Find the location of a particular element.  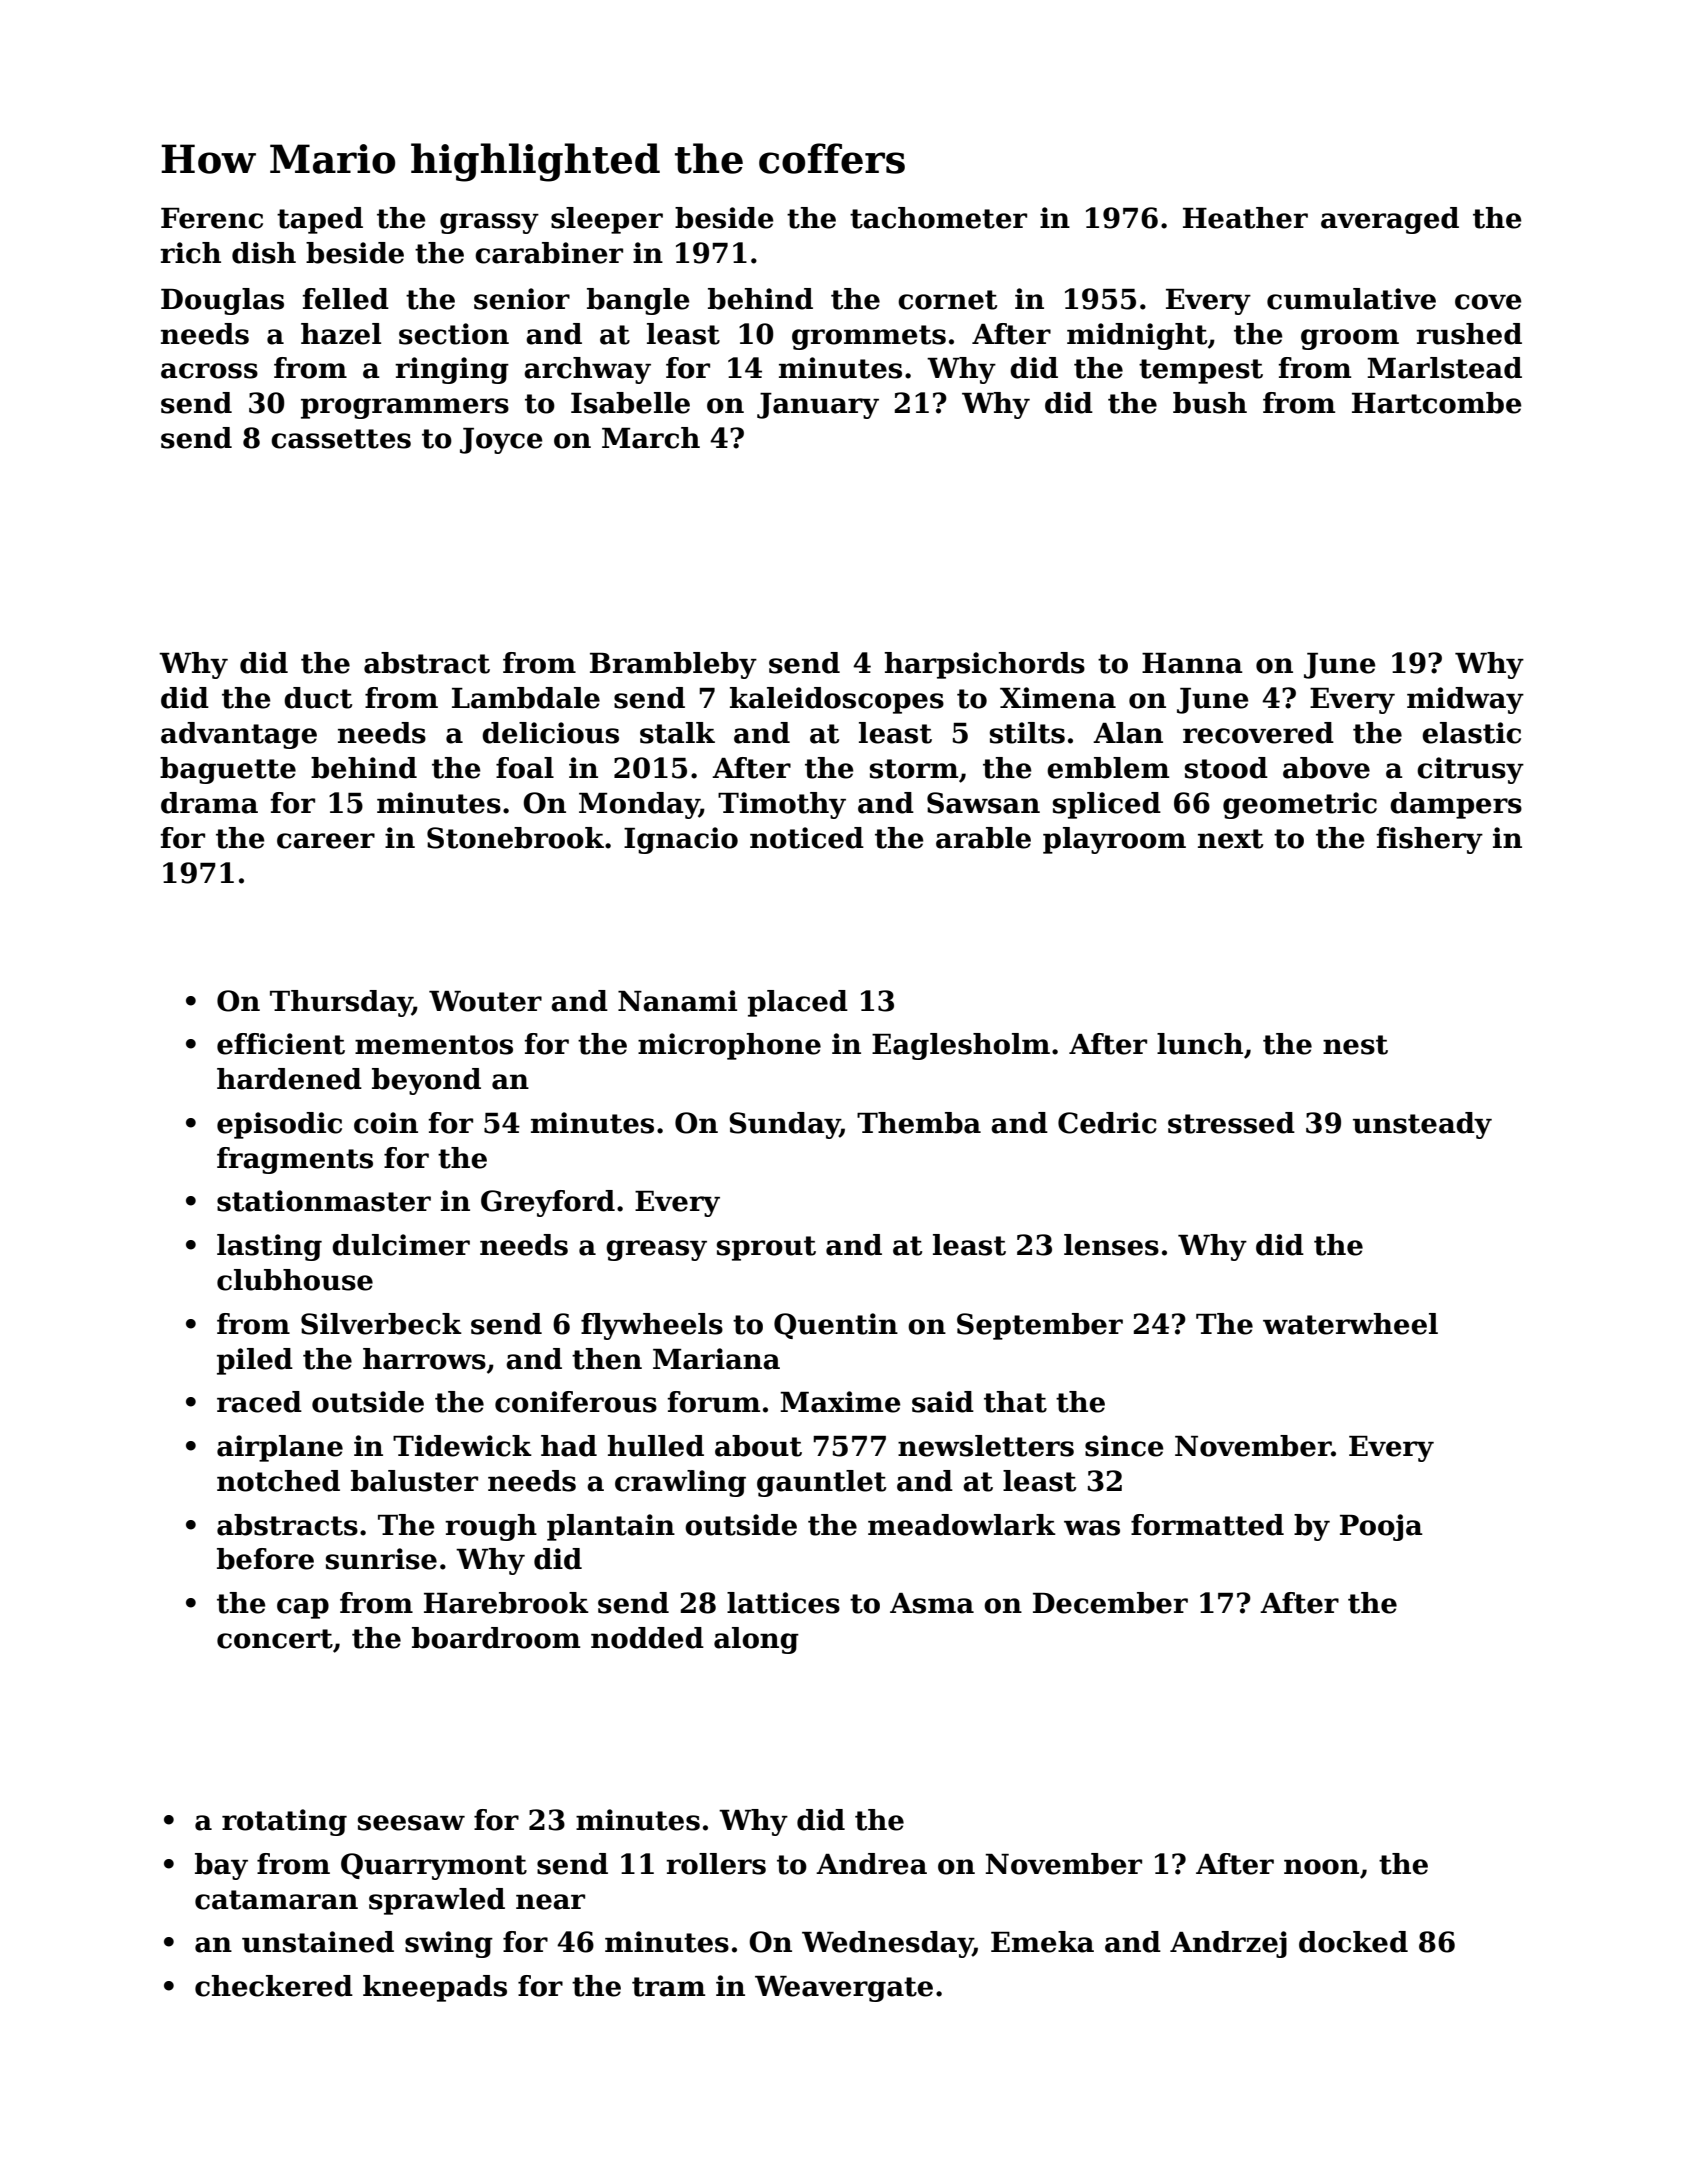

Sunday is located at coordinates (784, 1125).
